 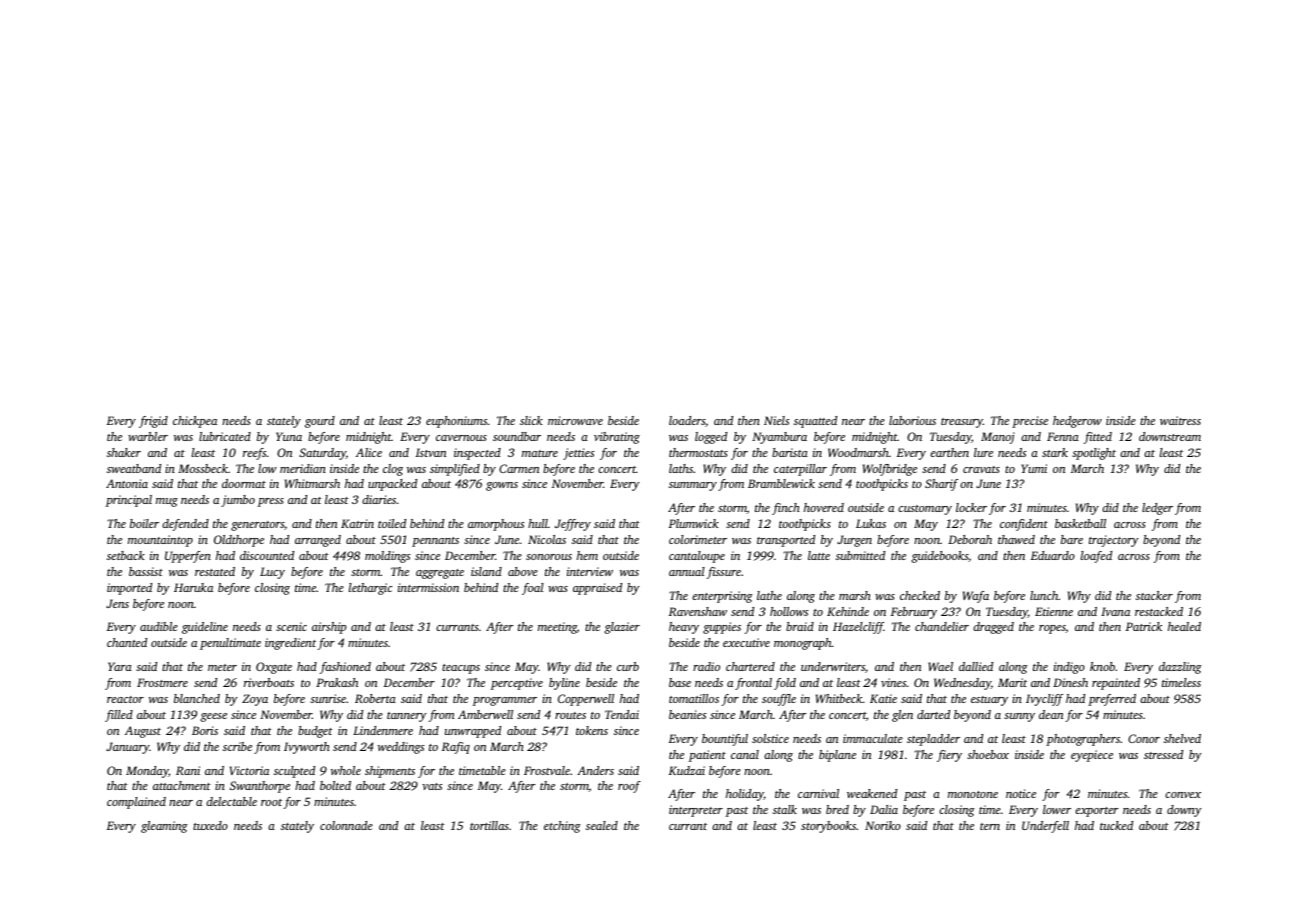 I want to click on lunch, so click(x=1044, y=595).
